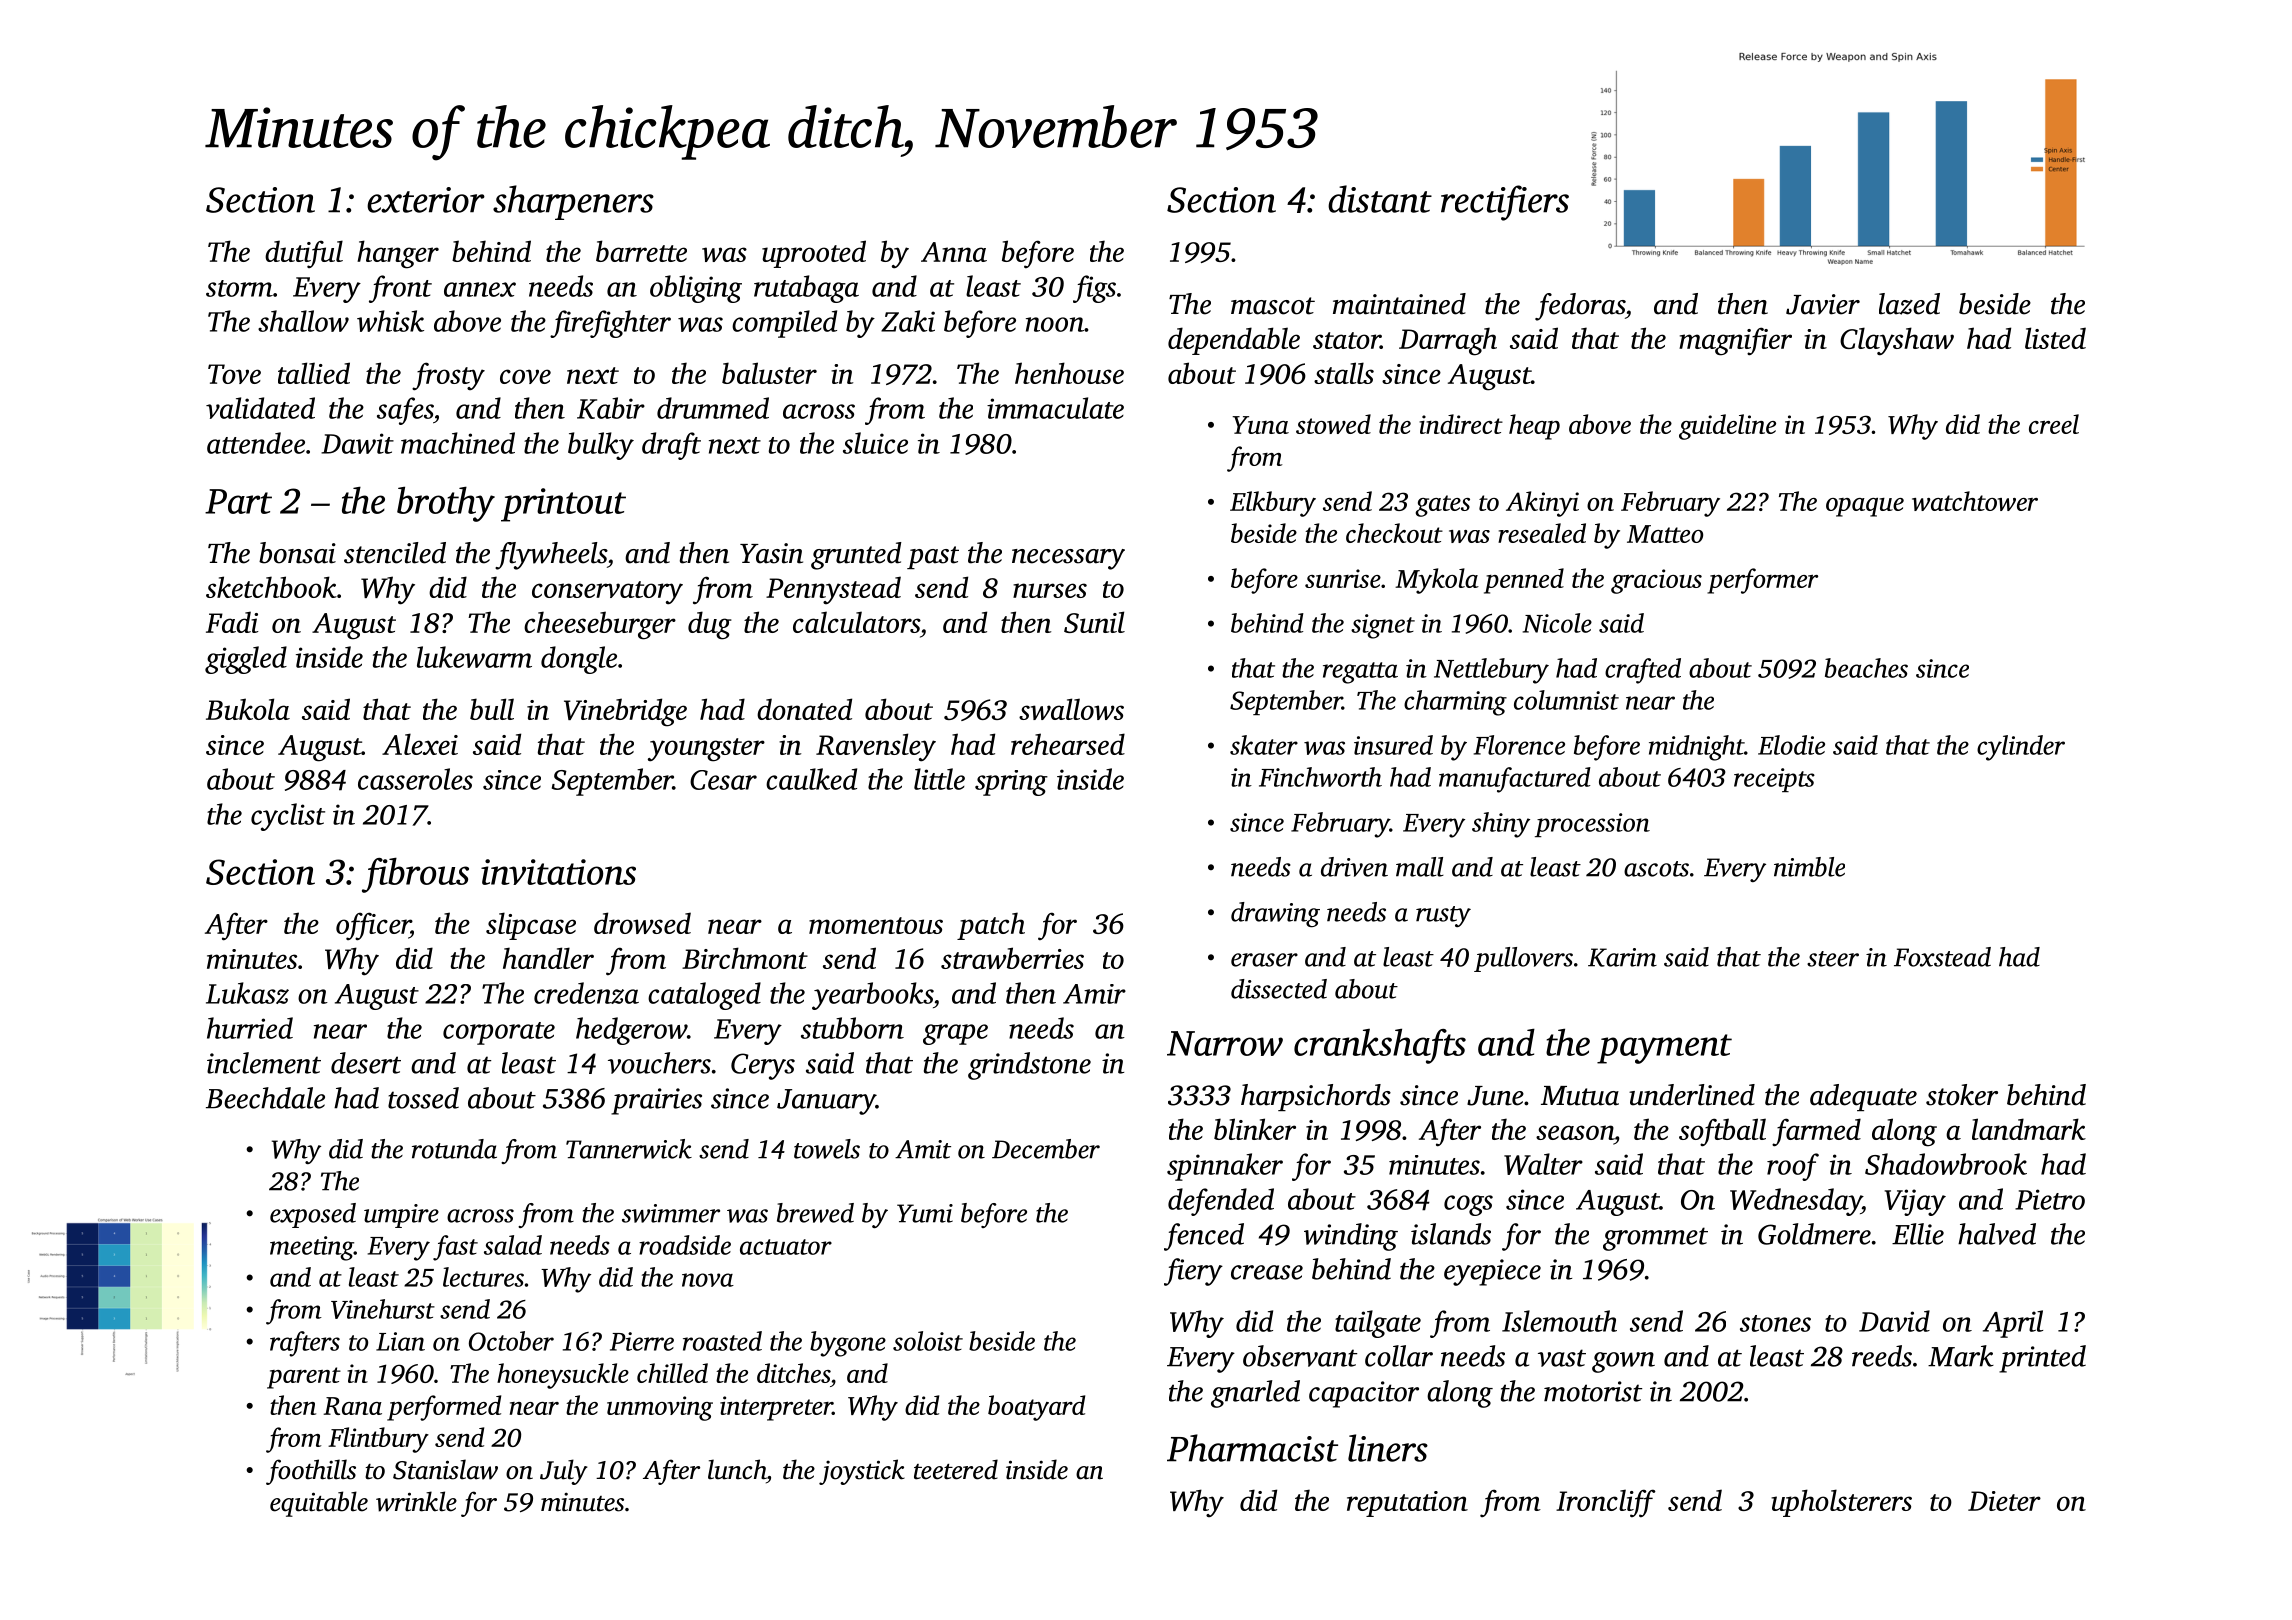  Describe the element at coordinates (1380, 199) in the screenshot. I see `distant` at that location.
